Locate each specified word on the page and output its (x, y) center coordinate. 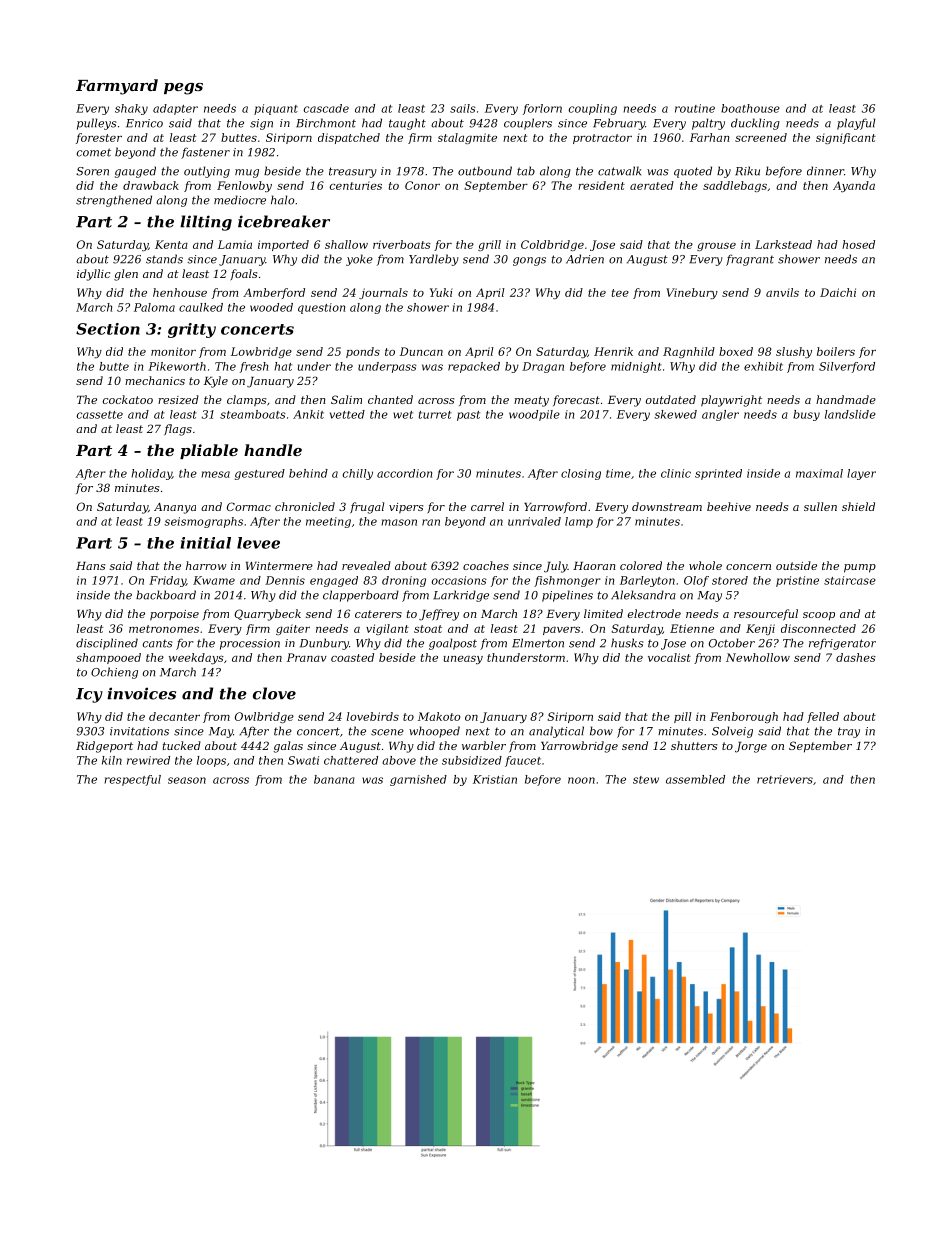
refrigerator (842, 644)
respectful (132, 780)
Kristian (495, 779)
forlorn (542, 109)
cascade (326, 108)
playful (856, 124)
